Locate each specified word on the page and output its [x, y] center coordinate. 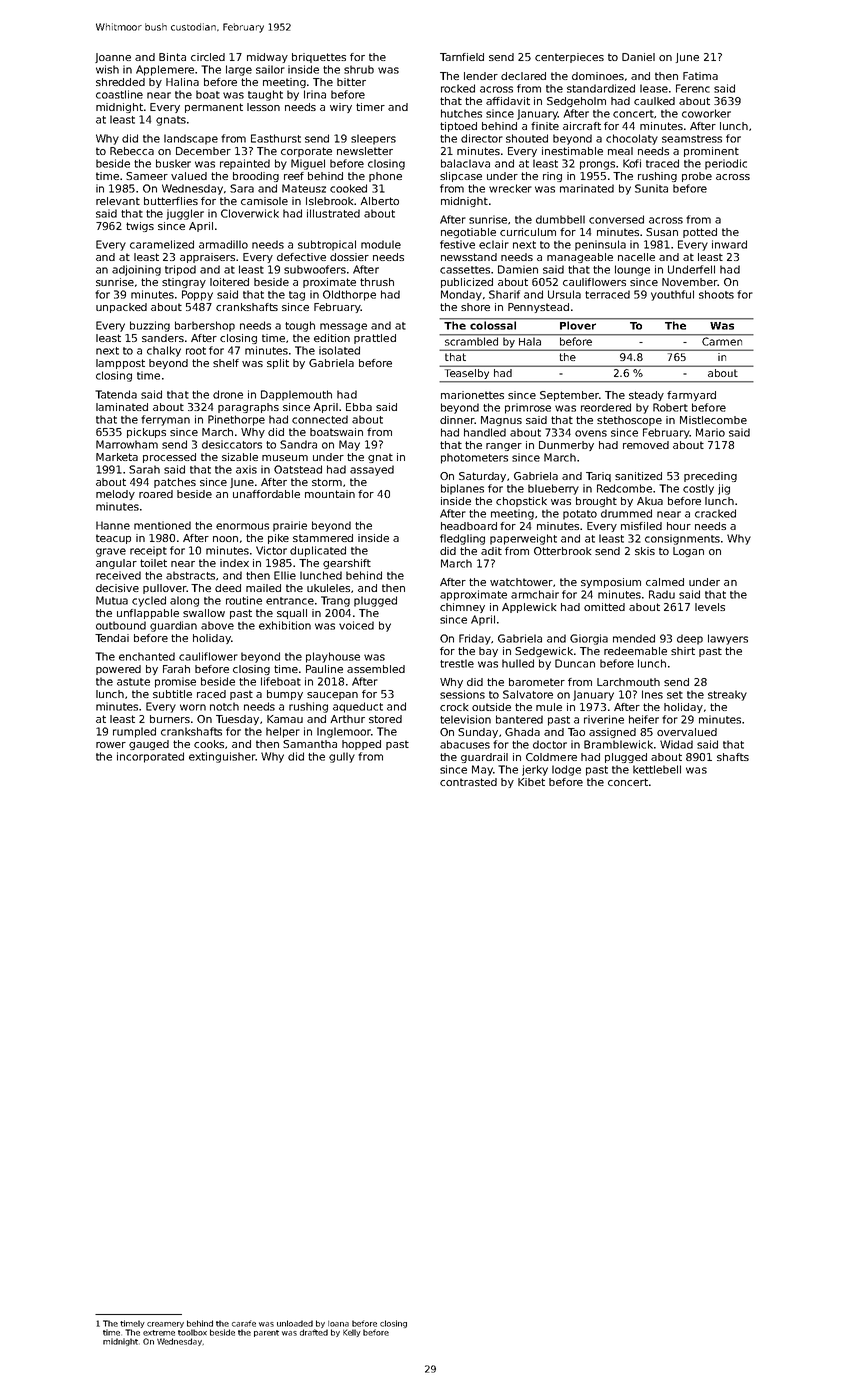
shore [475, 307]
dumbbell [560, 219]
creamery [165, 1325]
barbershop [205, 326]
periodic [726, 164]
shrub [359, 69]
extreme [159, 1333]
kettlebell [657, 769]
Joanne [113, 58]
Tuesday [237, 720]
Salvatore [528, 694]
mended [634, 638]
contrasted [468, 782]
